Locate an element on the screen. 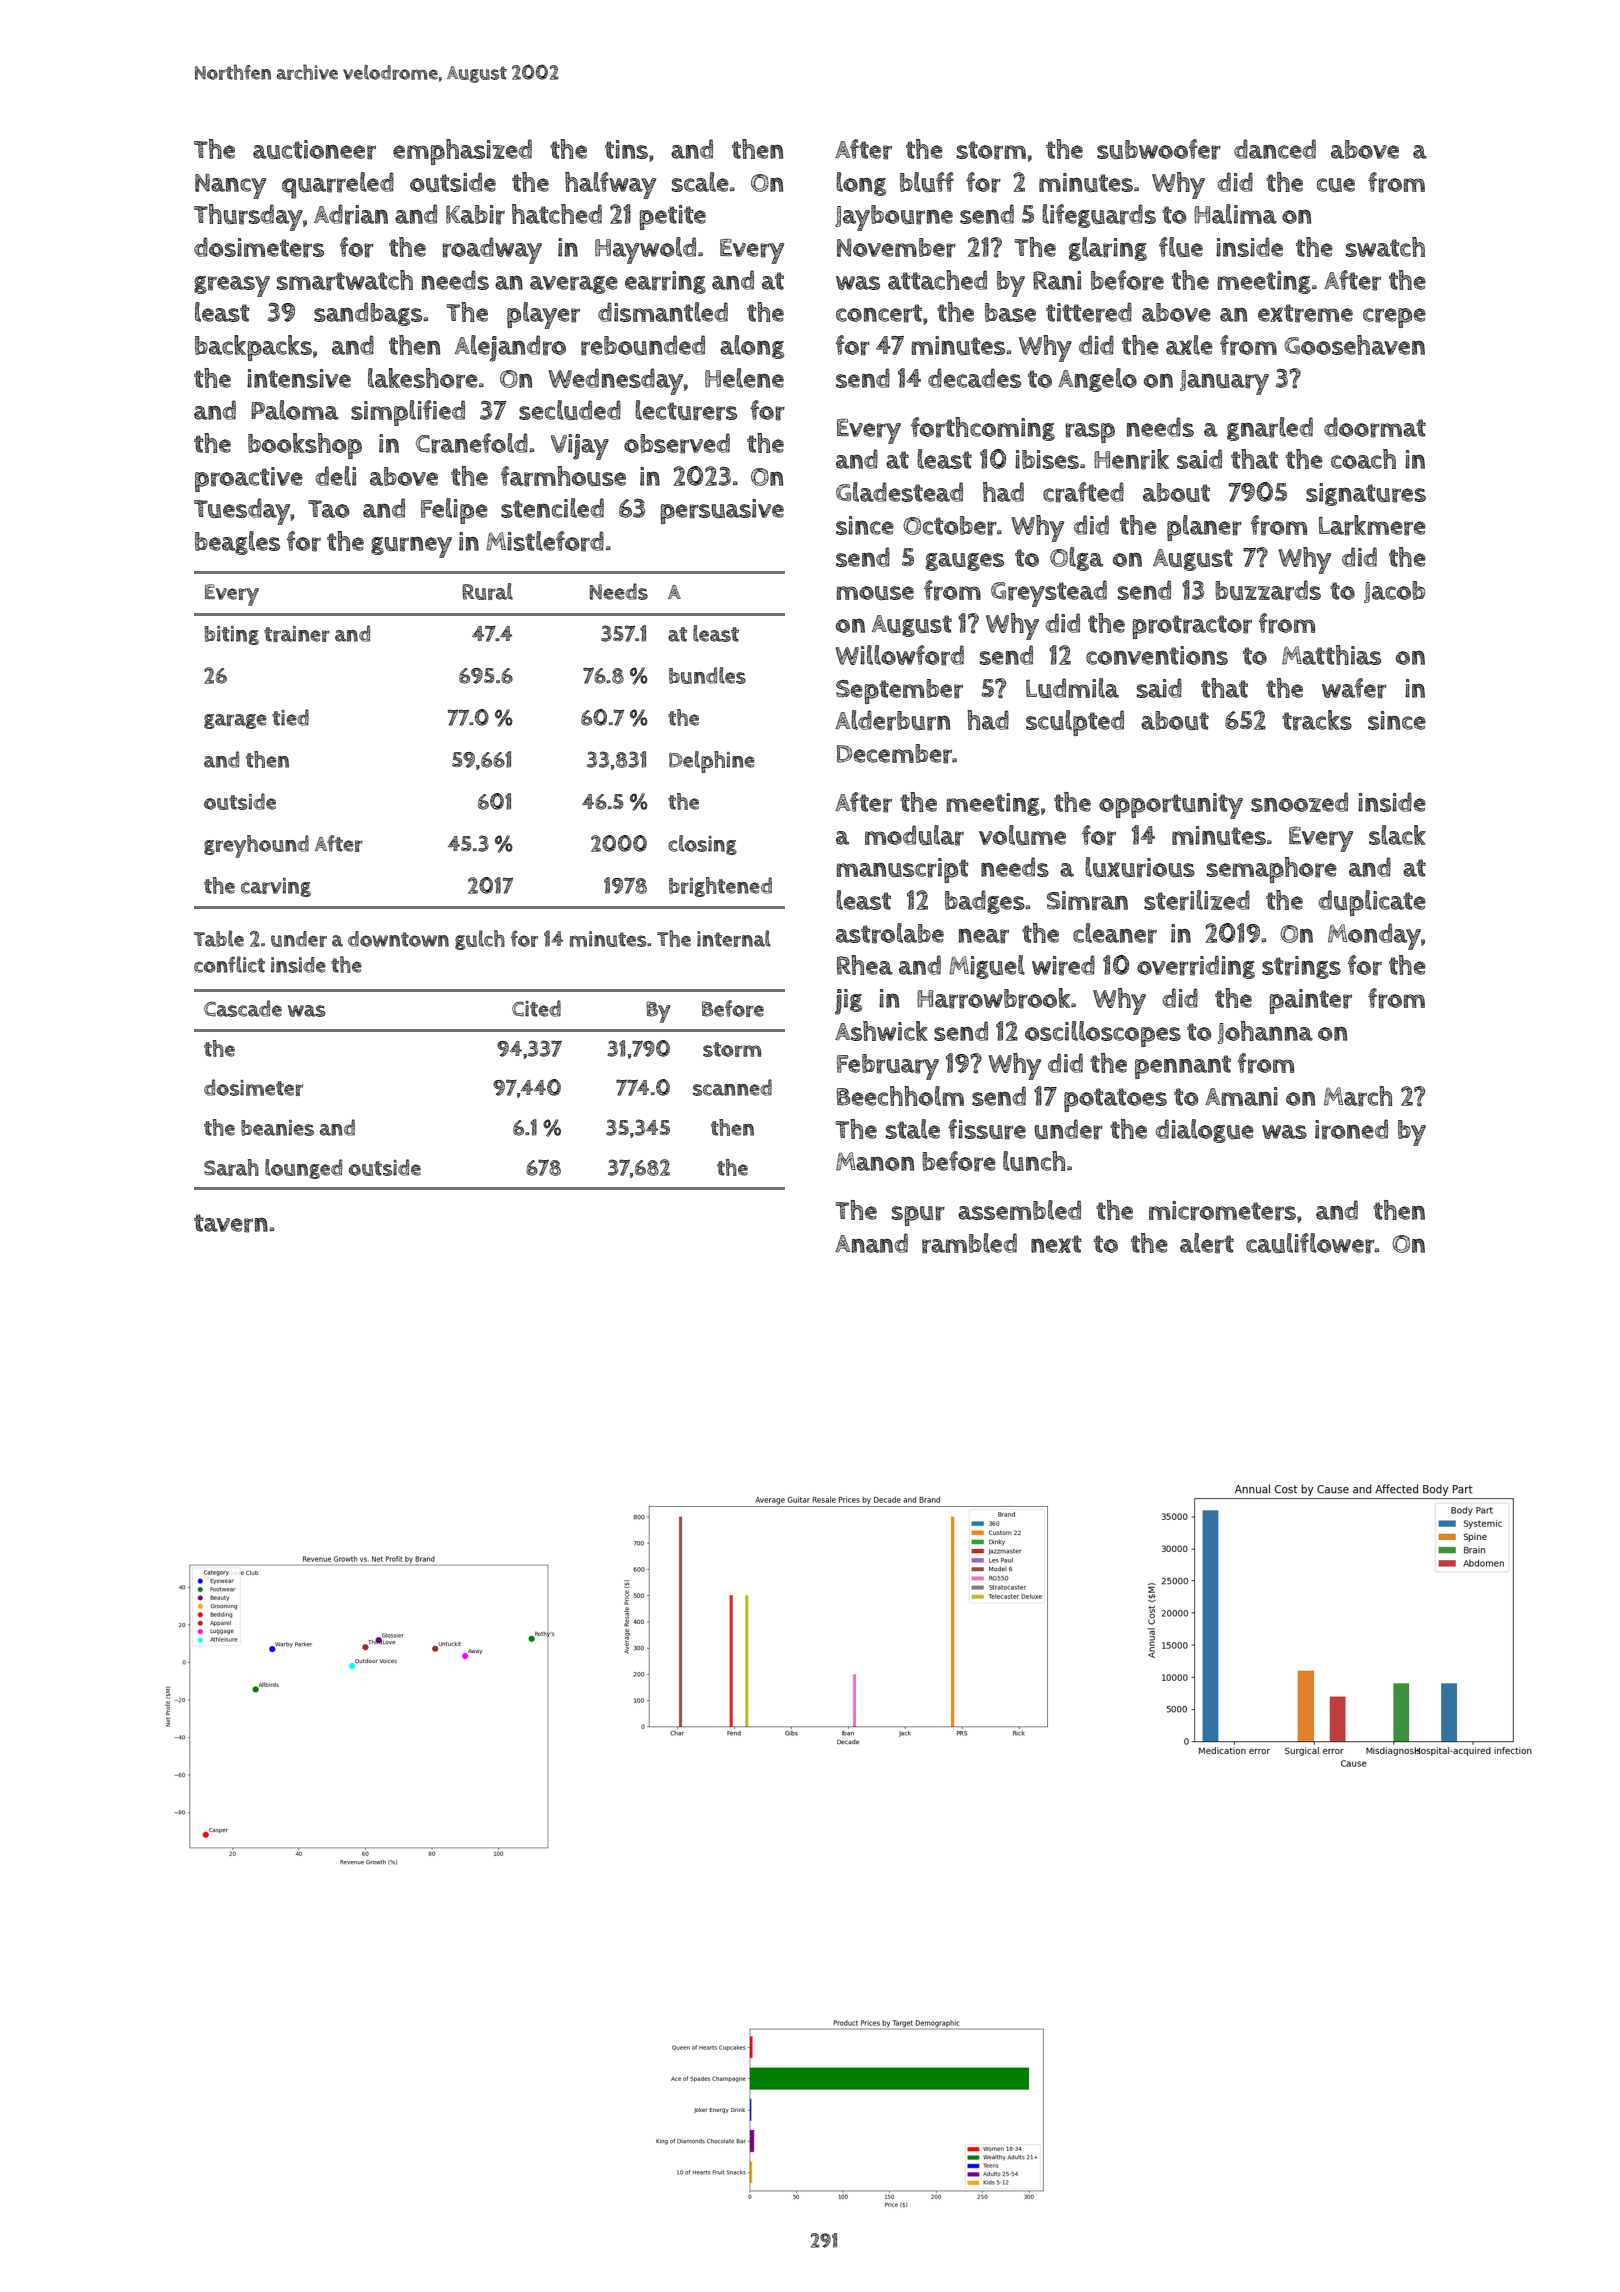 This screenshot has width=1620, height=2292. forthcoming is located at coordinates (983, 429).
